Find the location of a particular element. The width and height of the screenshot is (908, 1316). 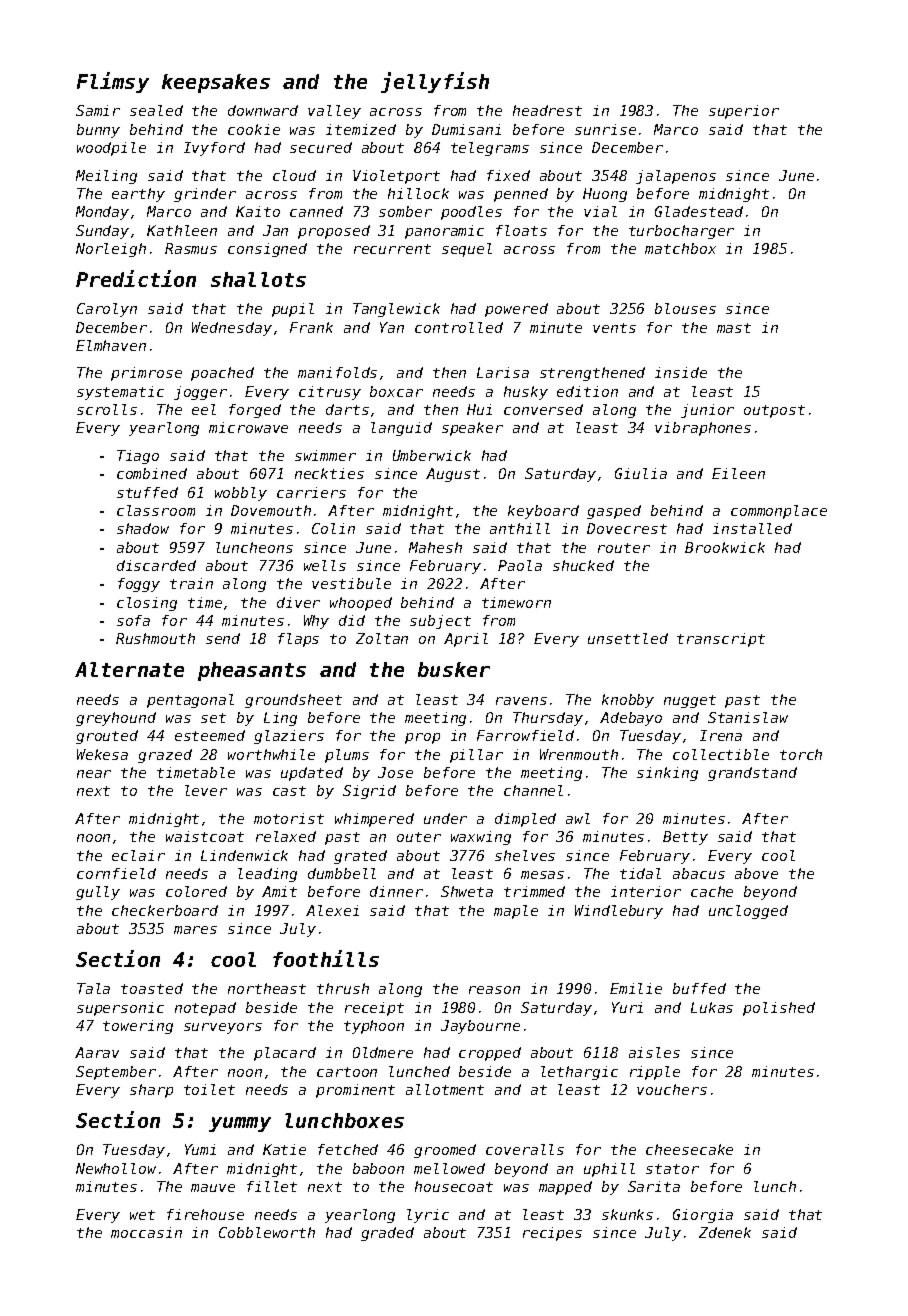

sequel is located at coordinates (467, 250).
